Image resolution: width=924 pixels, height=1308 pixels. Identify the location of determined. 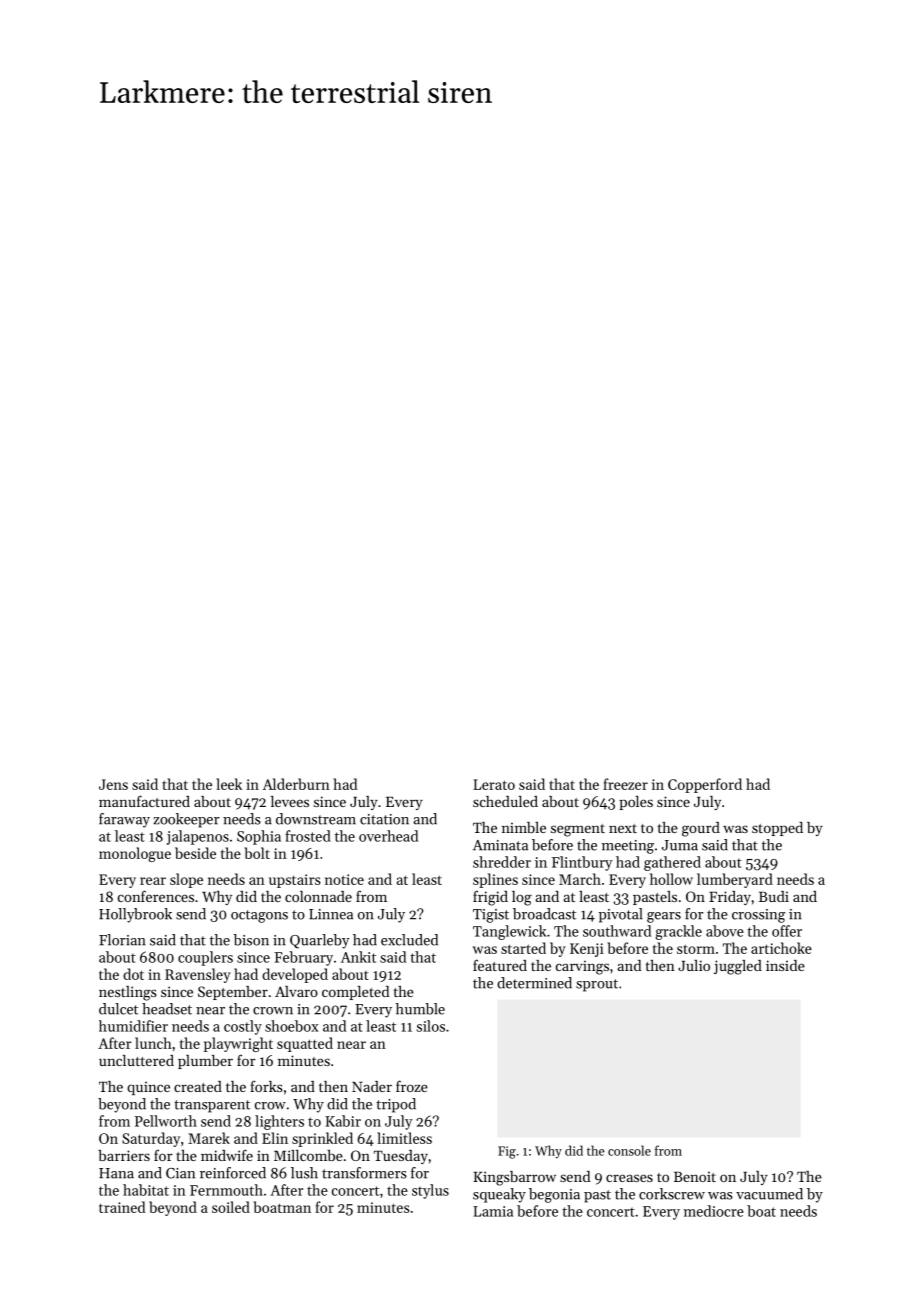
(534, 983).
